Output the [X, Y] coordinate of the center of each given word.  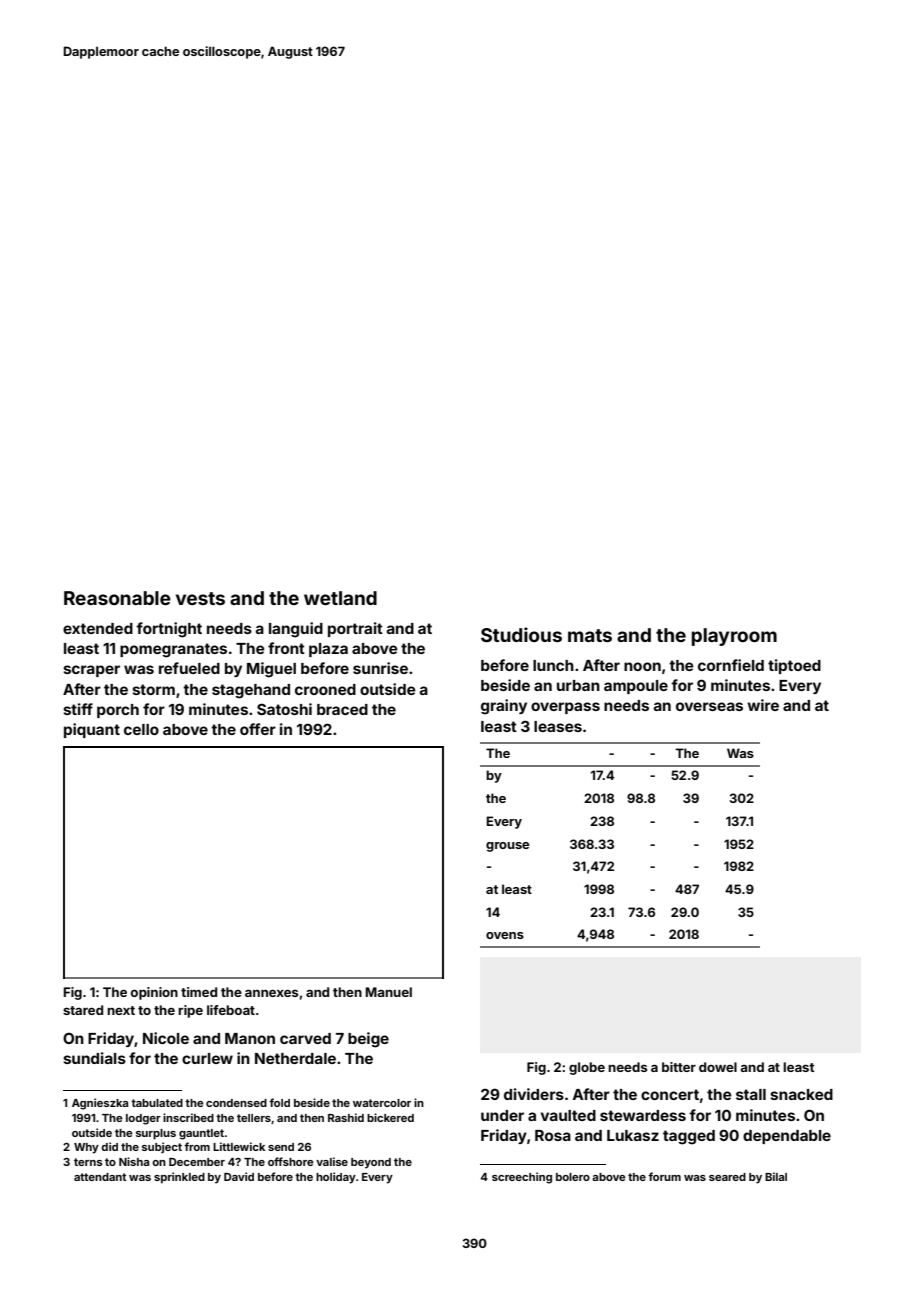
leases [558, 726]
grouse [507, 847]
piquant [92, 730]
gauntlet [201, 1134]
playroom [734, 637]
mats [590, 635]
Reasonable [117, 598]
